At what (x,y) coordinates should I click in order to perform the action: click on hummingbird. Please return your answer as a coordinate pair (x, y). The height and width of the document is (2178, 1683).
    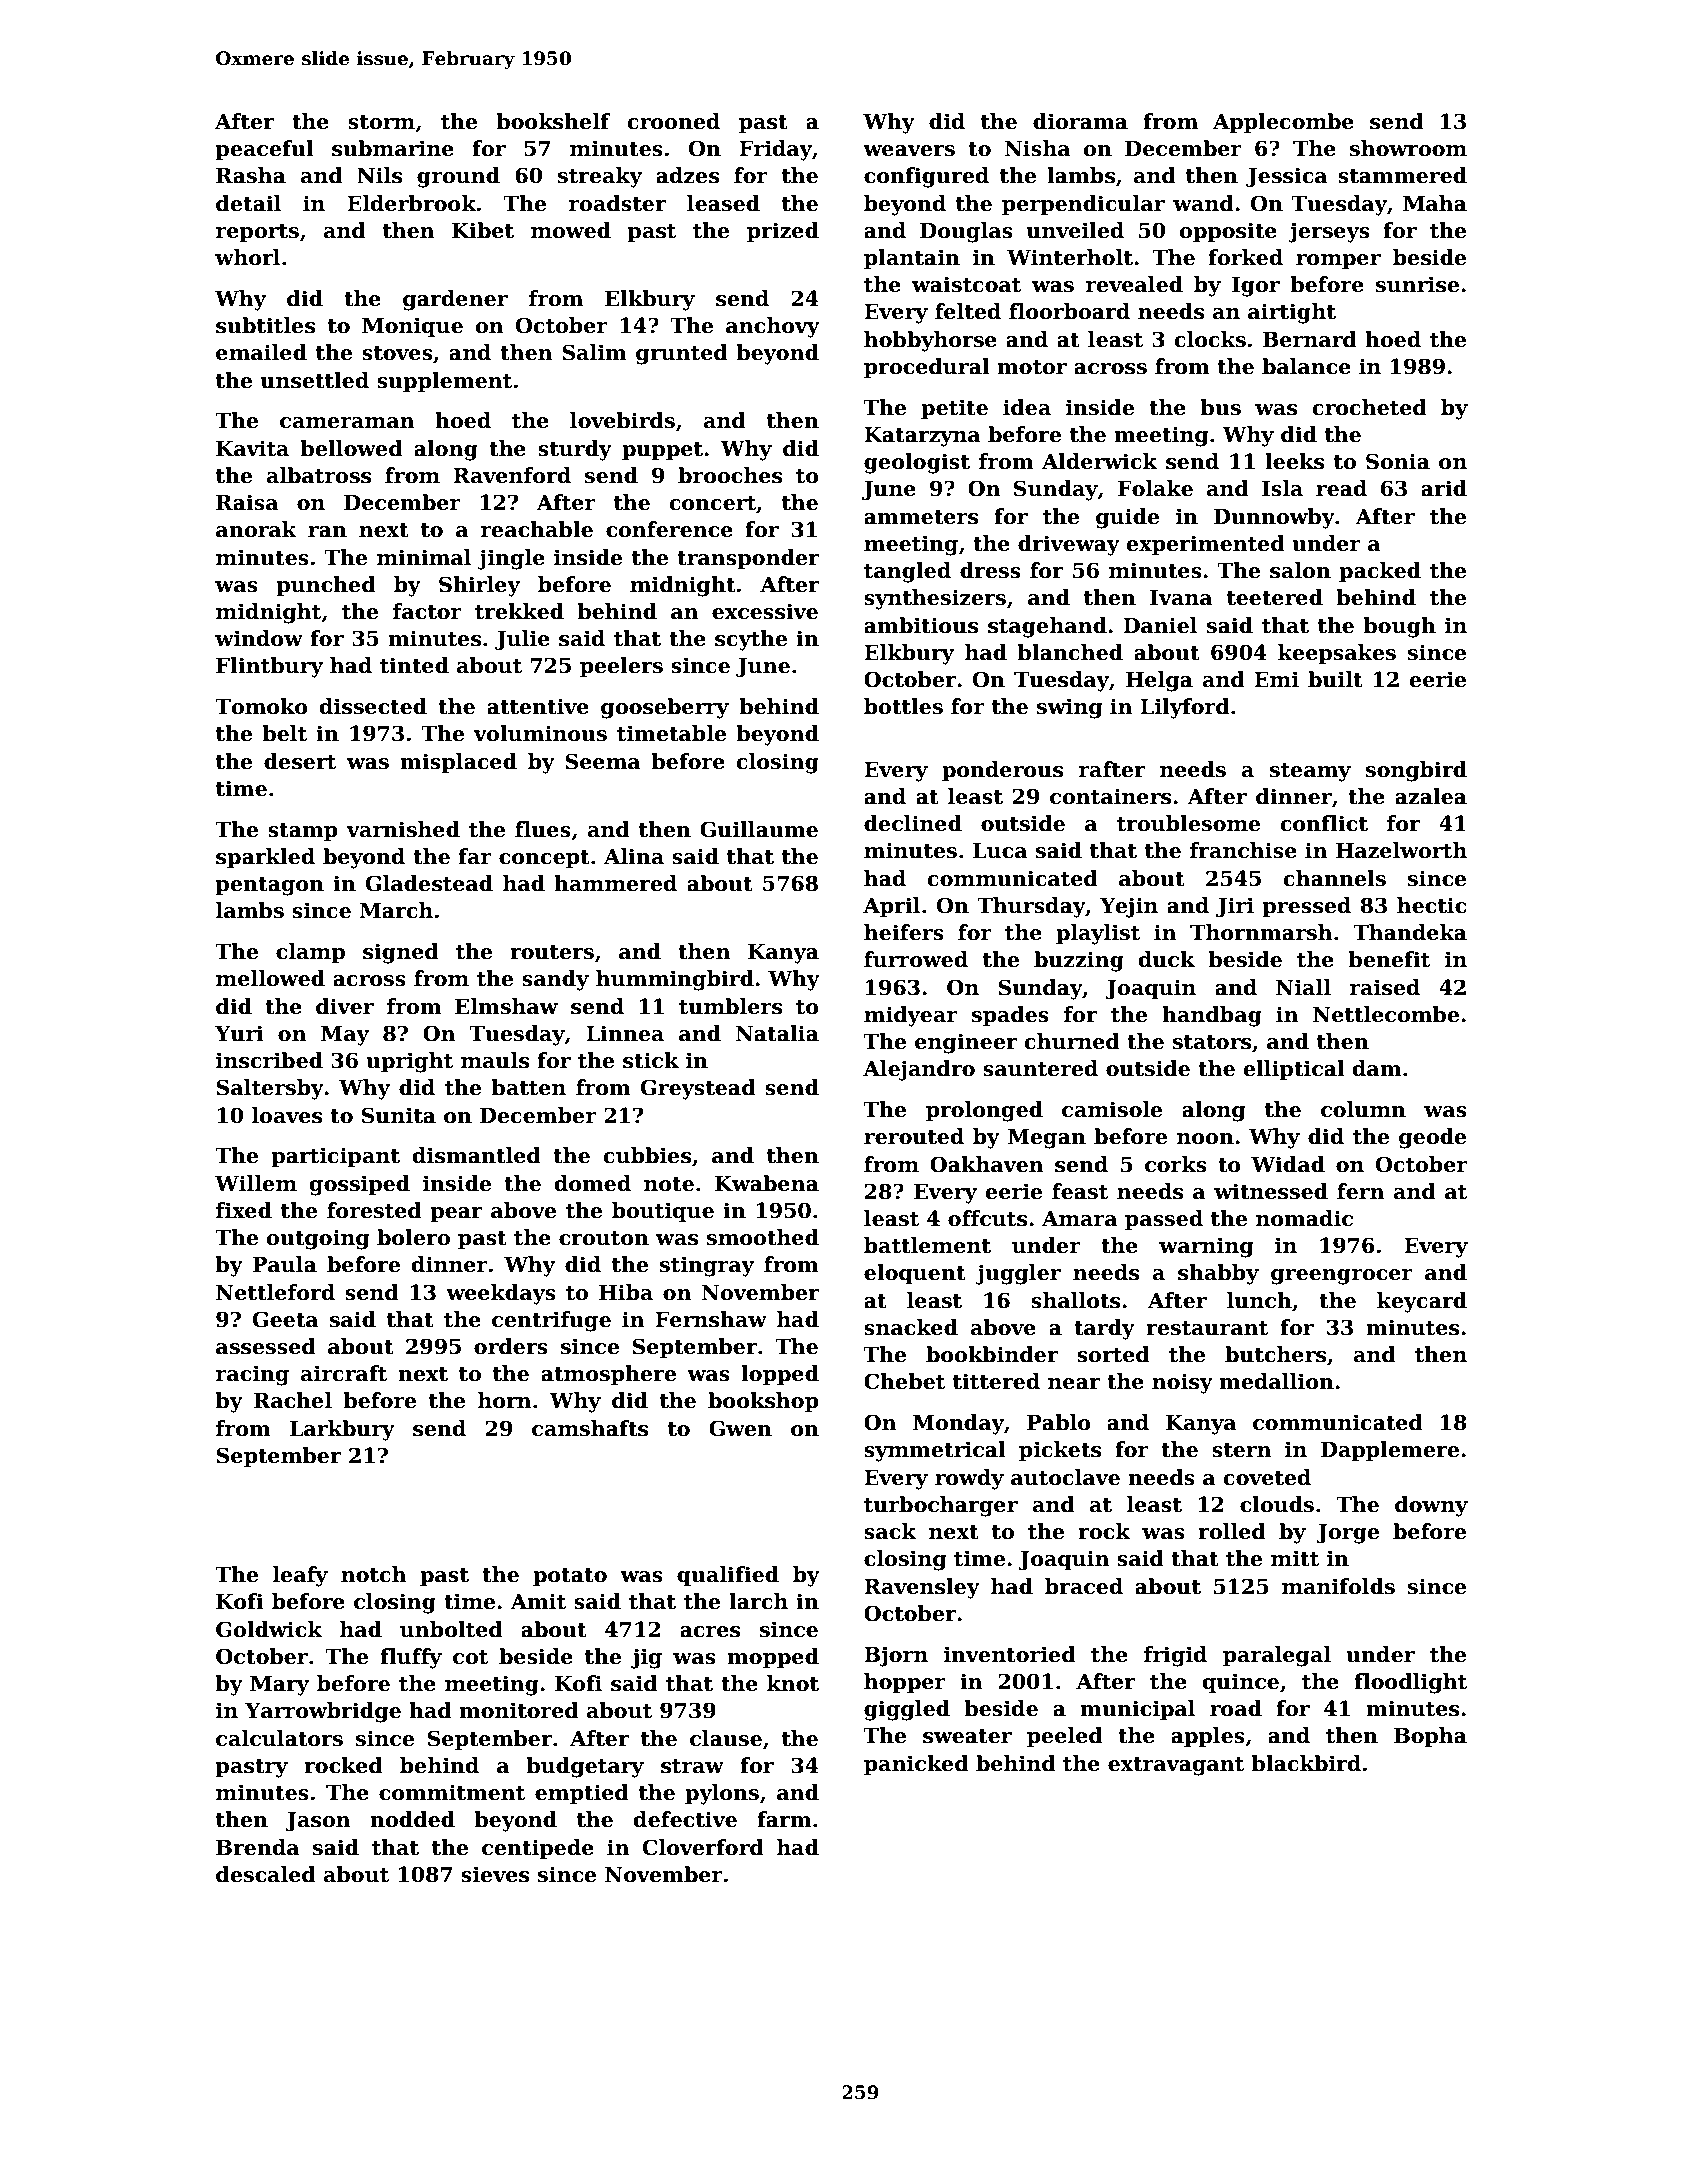
    Looking at the image, I should click on (675, 980).
